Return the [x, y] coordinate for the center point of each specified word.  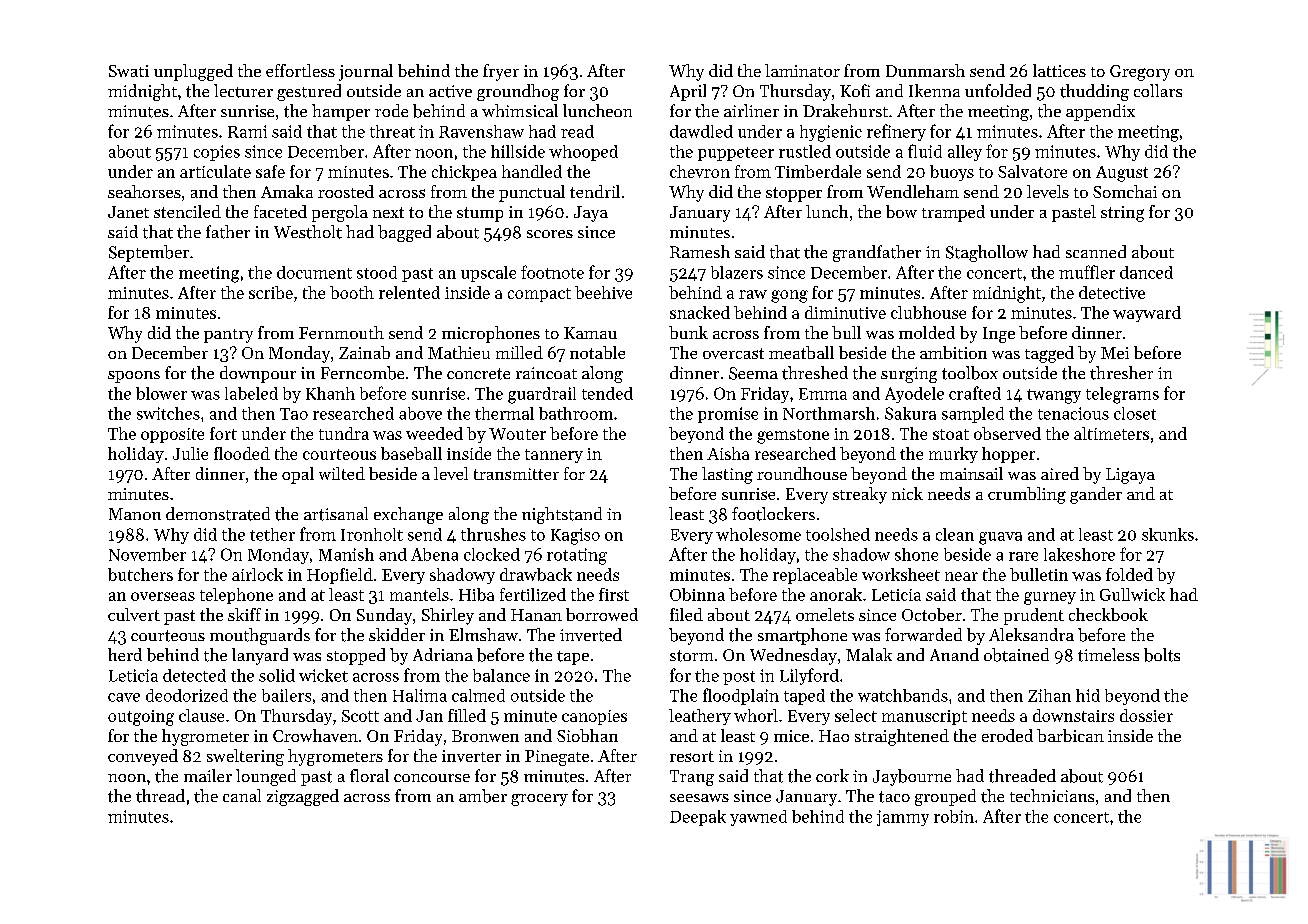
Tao [294, 414]
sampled [973, 415]
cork [832, 775]
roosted [346, 191]
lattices [1059, 70]
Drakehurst [845, 110]
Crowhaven [315, 735]
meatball [801, 352]
